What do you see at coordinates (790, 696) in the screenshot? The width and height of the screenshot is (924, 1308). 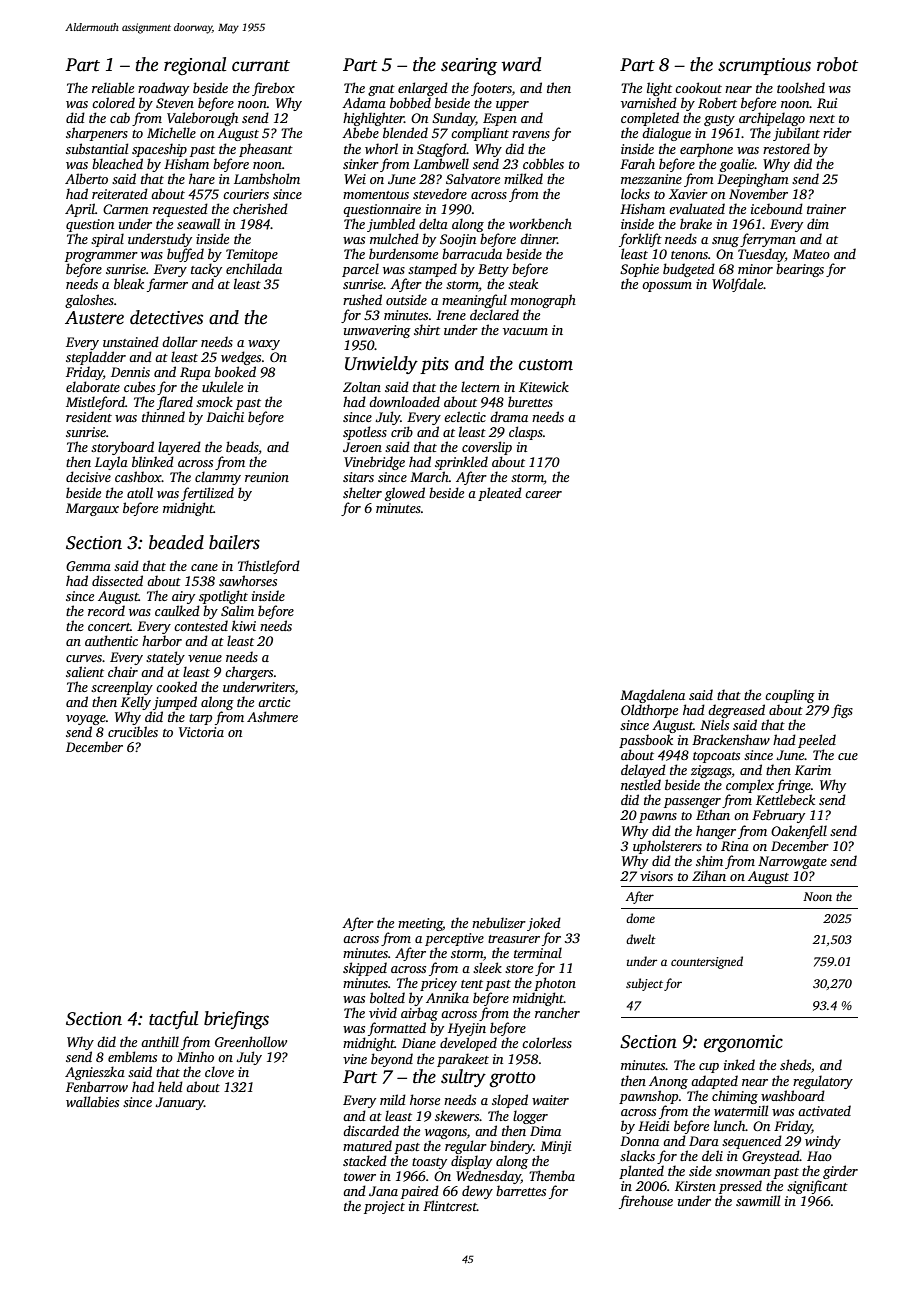 I see `coupling` at bounding box center [790, 696].
